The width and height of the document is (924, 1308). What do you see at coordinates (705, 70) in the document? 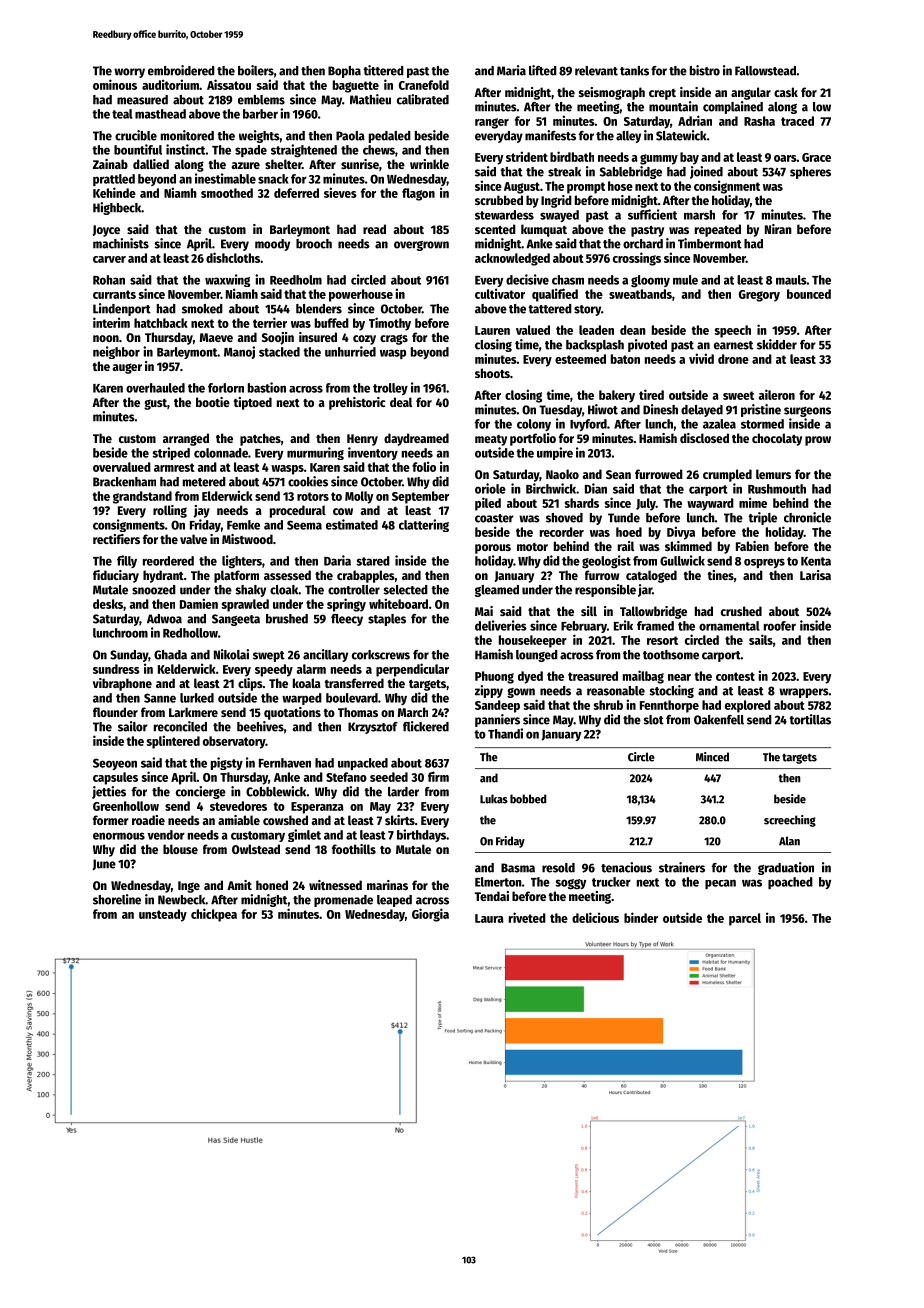
I see `bistro` at bounding box center [705, 70].
